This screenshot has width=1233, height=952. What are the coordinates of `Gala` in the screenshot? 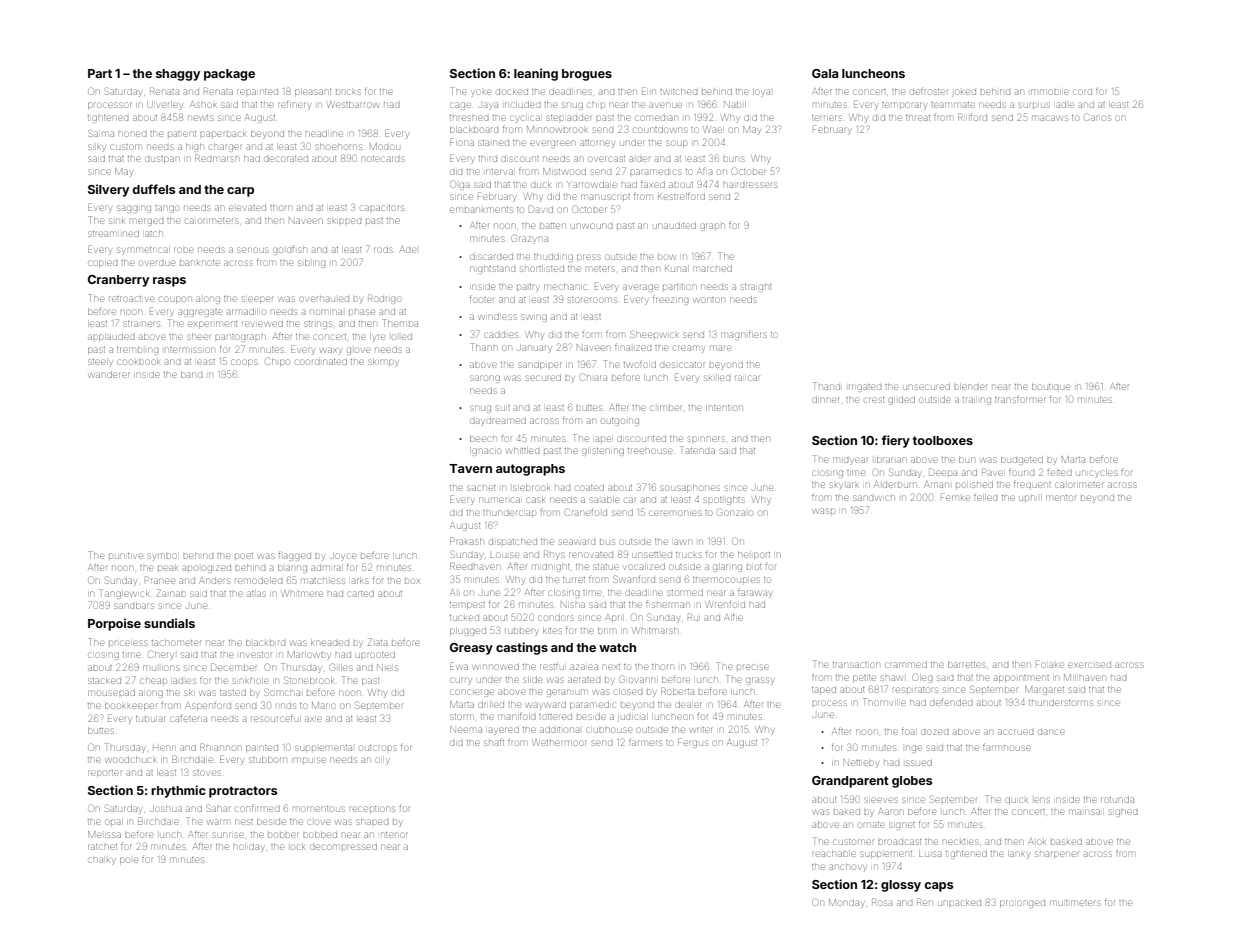 It's located at (825, 73).
